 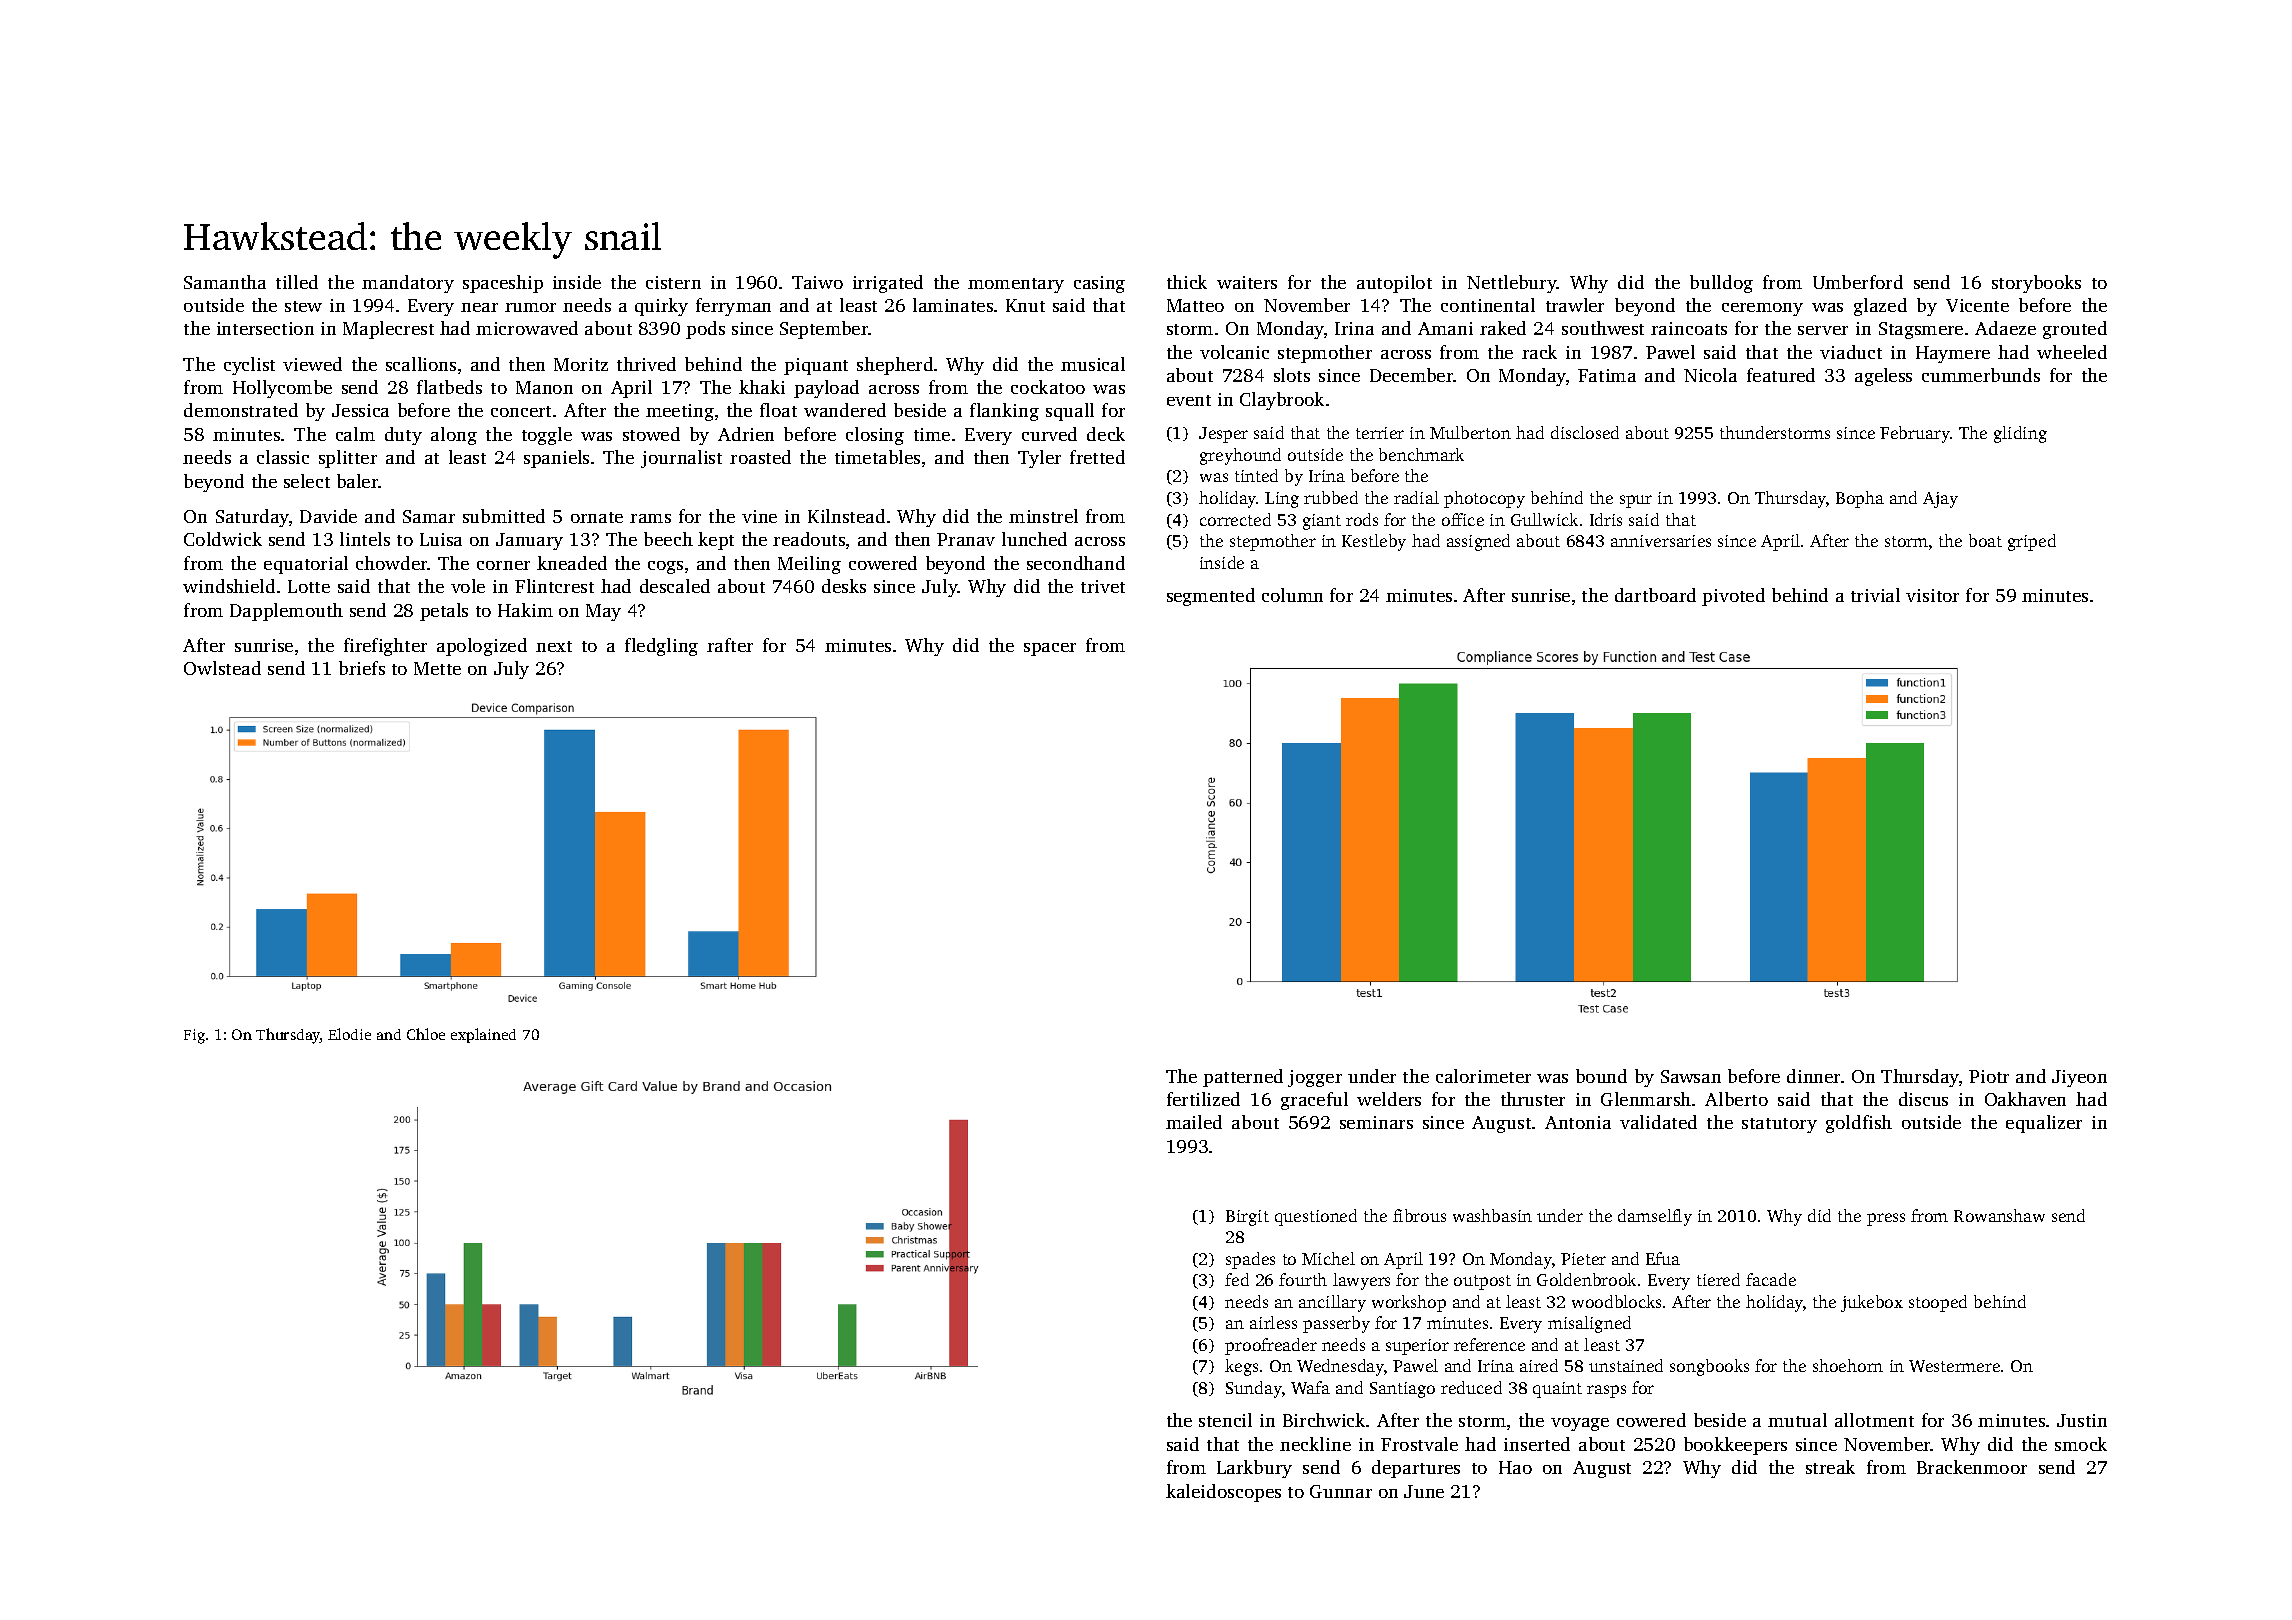 What do you see at coordinates (1989, 1076) in the image?
I see `Piotr` at bounding box center [1989, 1076].
